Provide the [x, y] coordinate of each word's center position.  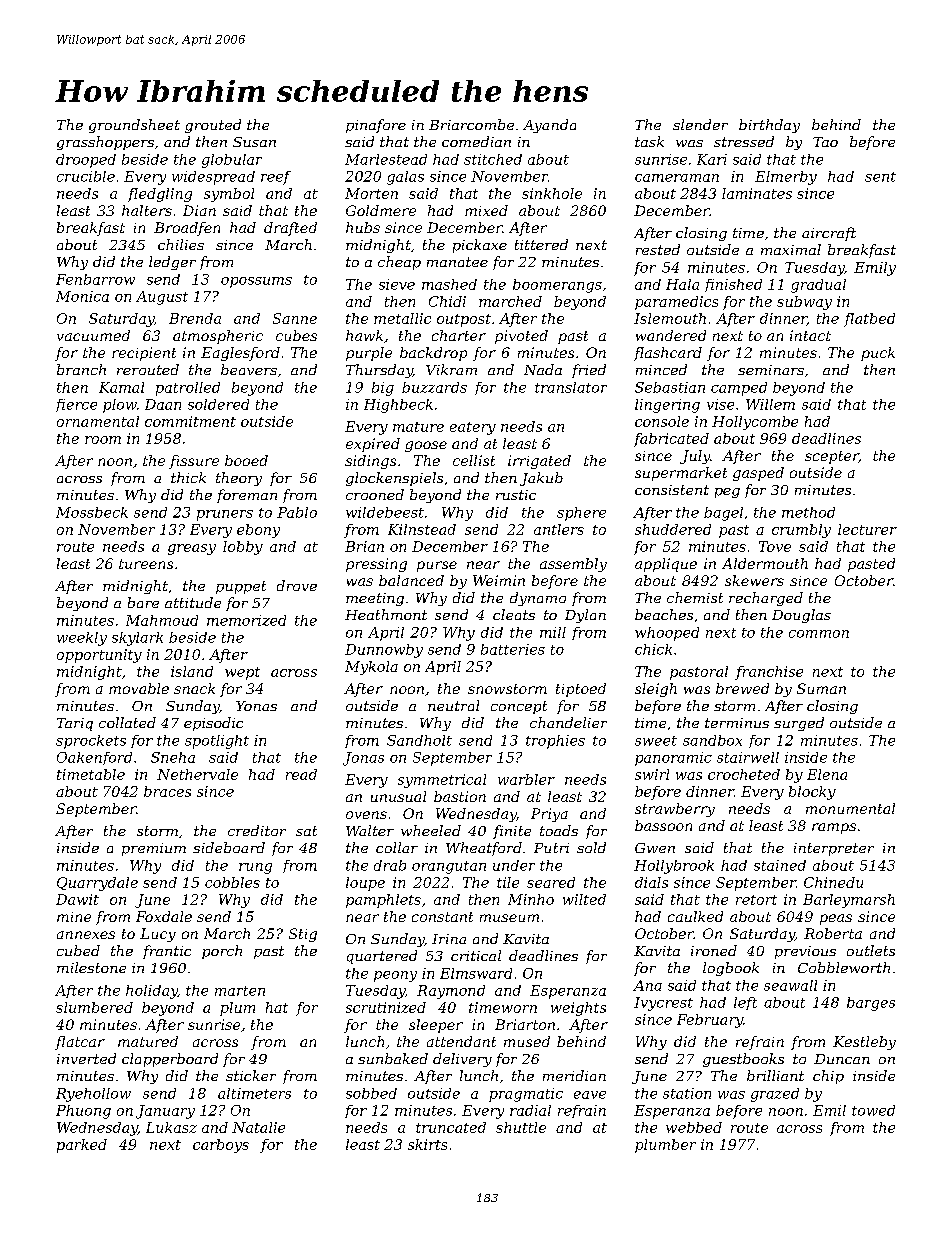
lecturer [867, 529]
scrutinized [386, 1007]
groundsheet [134, 126]
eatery [473, 428]
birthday [769, 126]
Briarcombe [471, 124]
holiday [152, 992]
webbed [694, 1127]
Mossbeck [92, 512]
